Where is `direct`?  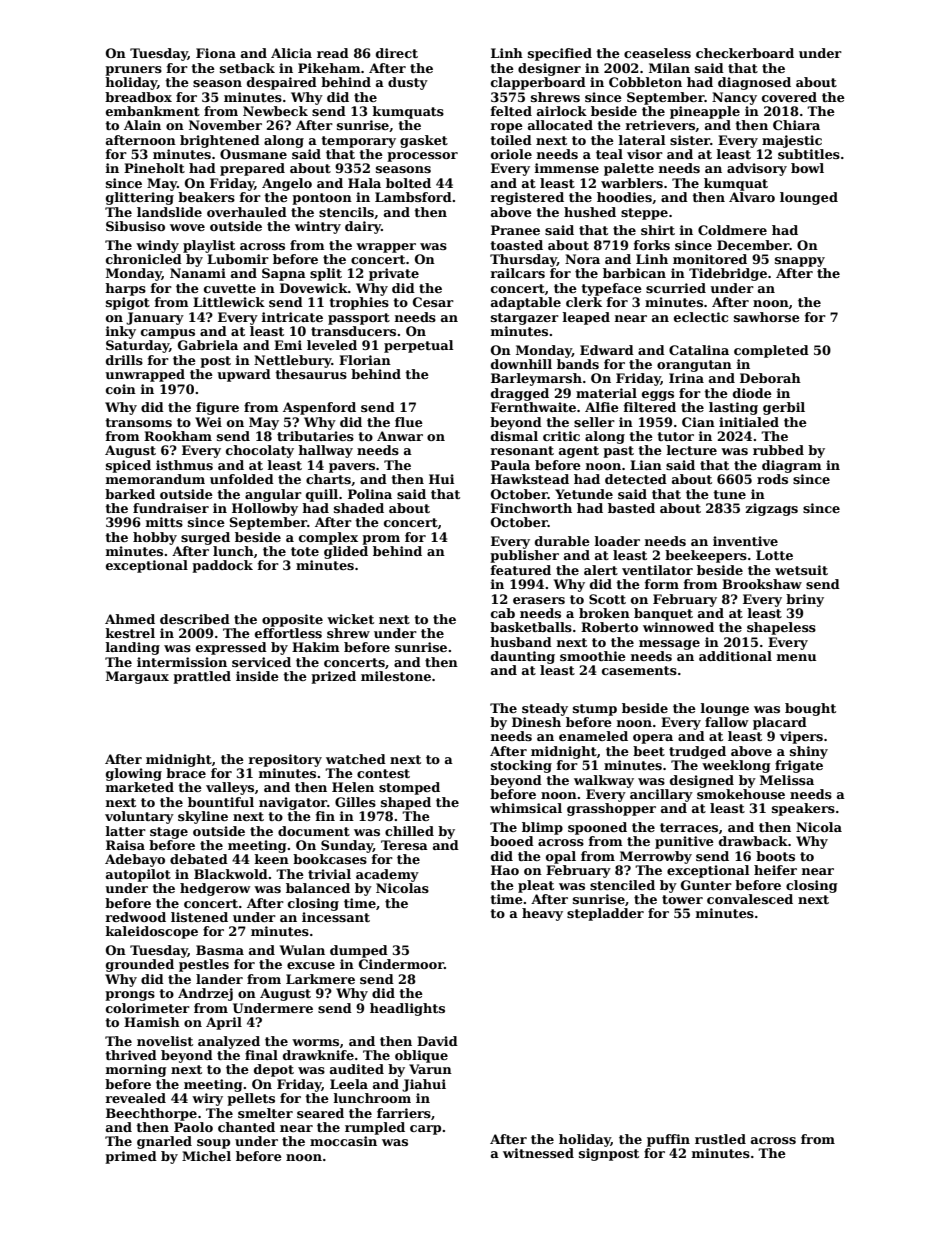
direct is located at coordinates (397, 53).
